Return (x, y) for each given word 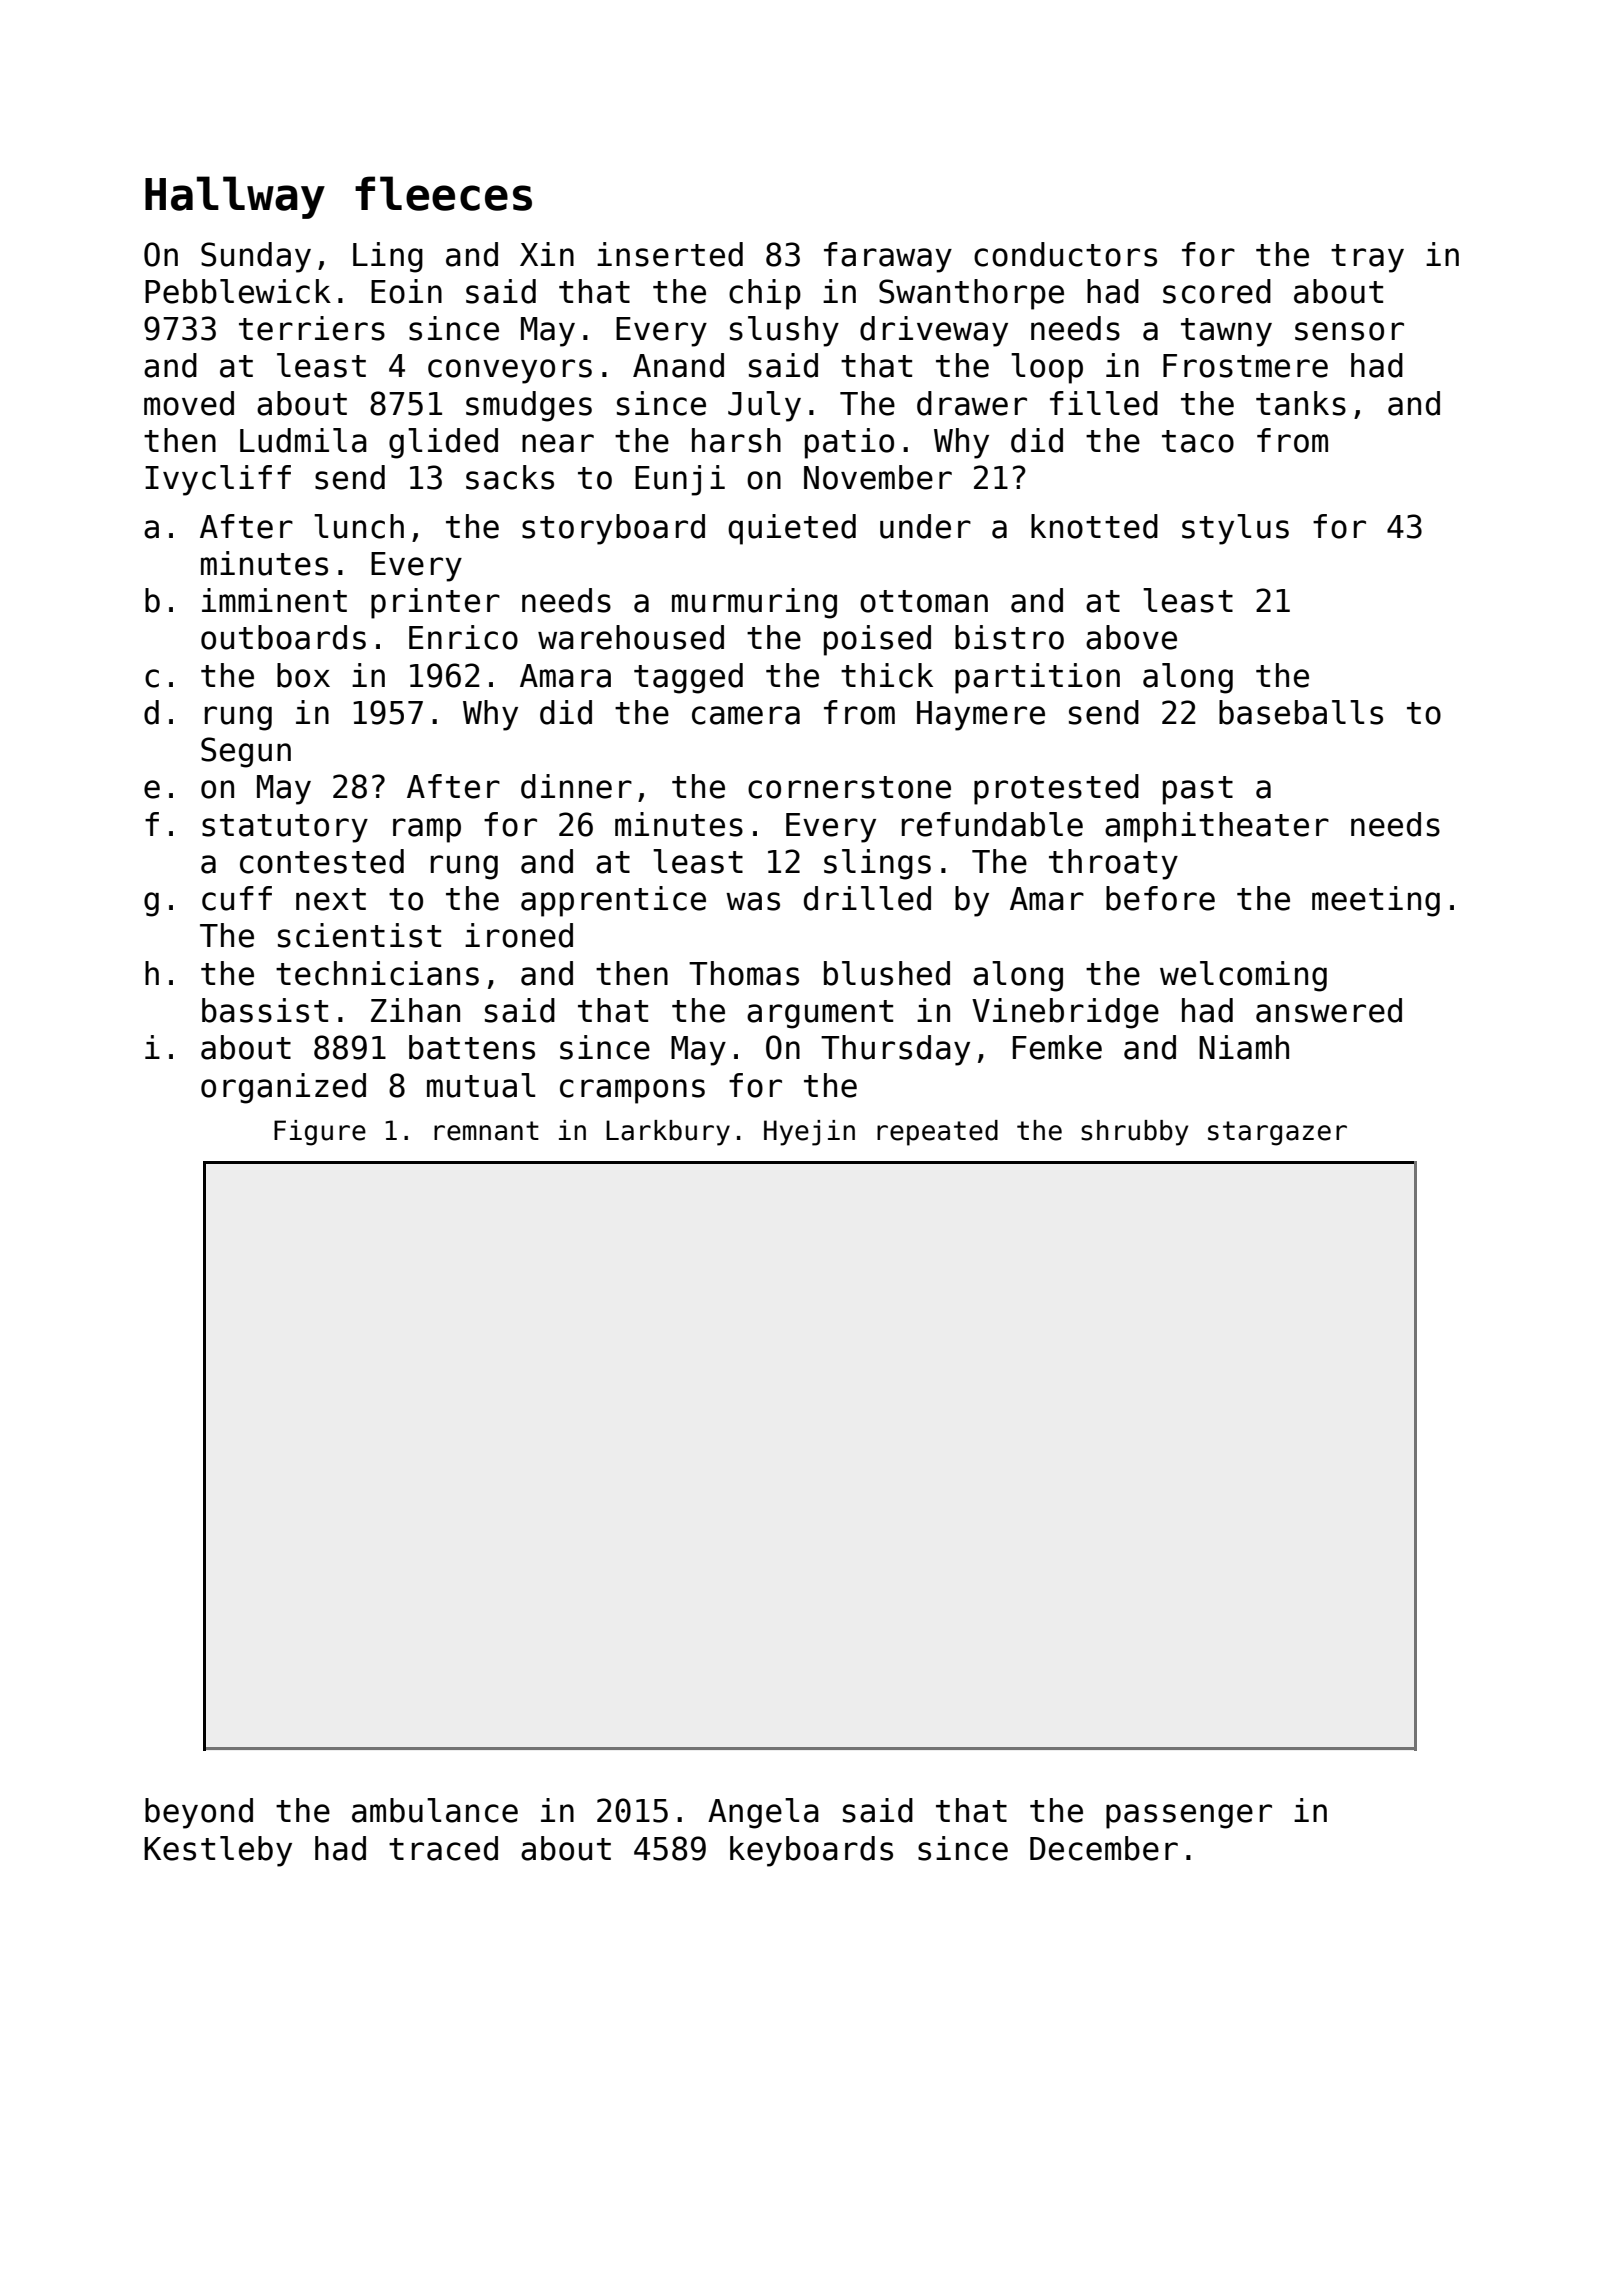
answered (1329, 1010)
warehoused (631, 637)
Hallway (235, 197)
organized (283, 1088)
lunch (359, 526)
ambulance (435, 1810)
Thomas (744, 973)
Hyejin (809, 1133)
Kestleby (218, 1851)
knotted (1094, 526)
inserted (670, 254)
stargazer (1277, 1133)
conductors (1065, 254)
